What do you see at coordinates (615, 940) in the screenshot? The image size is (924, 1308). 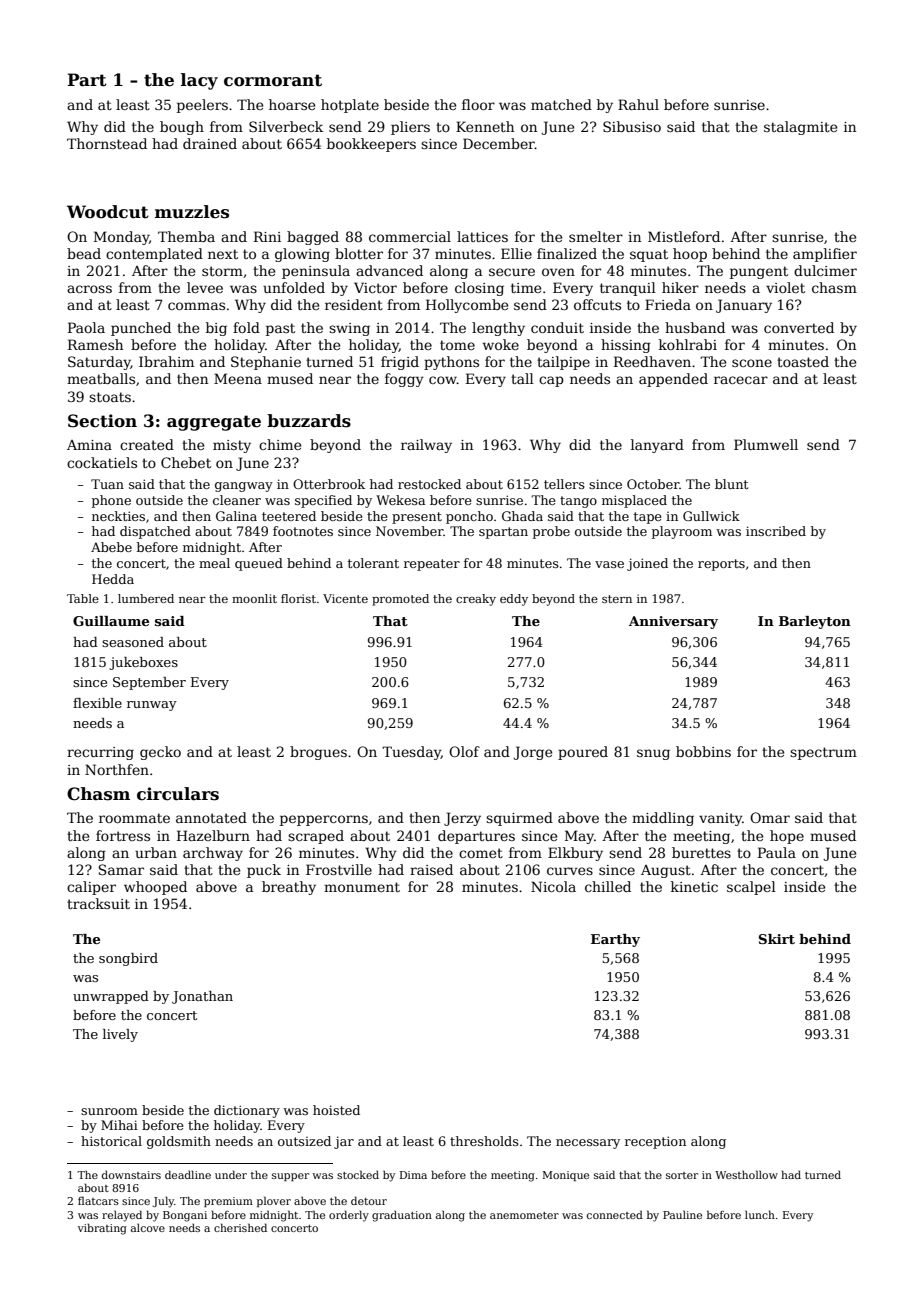 I see `Earthy` at bounding box center [615, 940].
